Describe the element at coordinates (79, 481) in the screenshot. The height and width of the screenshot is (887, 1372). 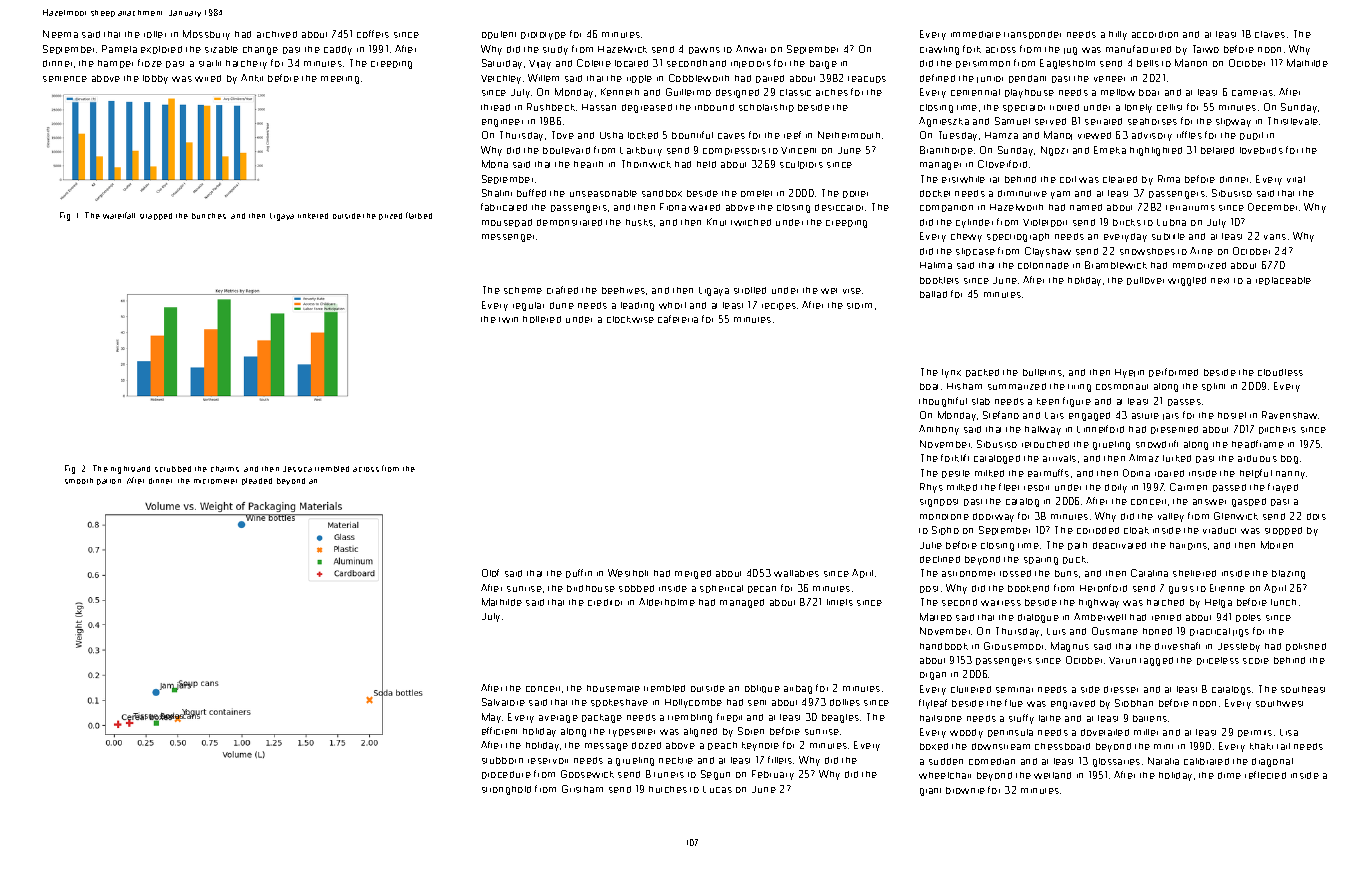
I see `smooth` at that location.
